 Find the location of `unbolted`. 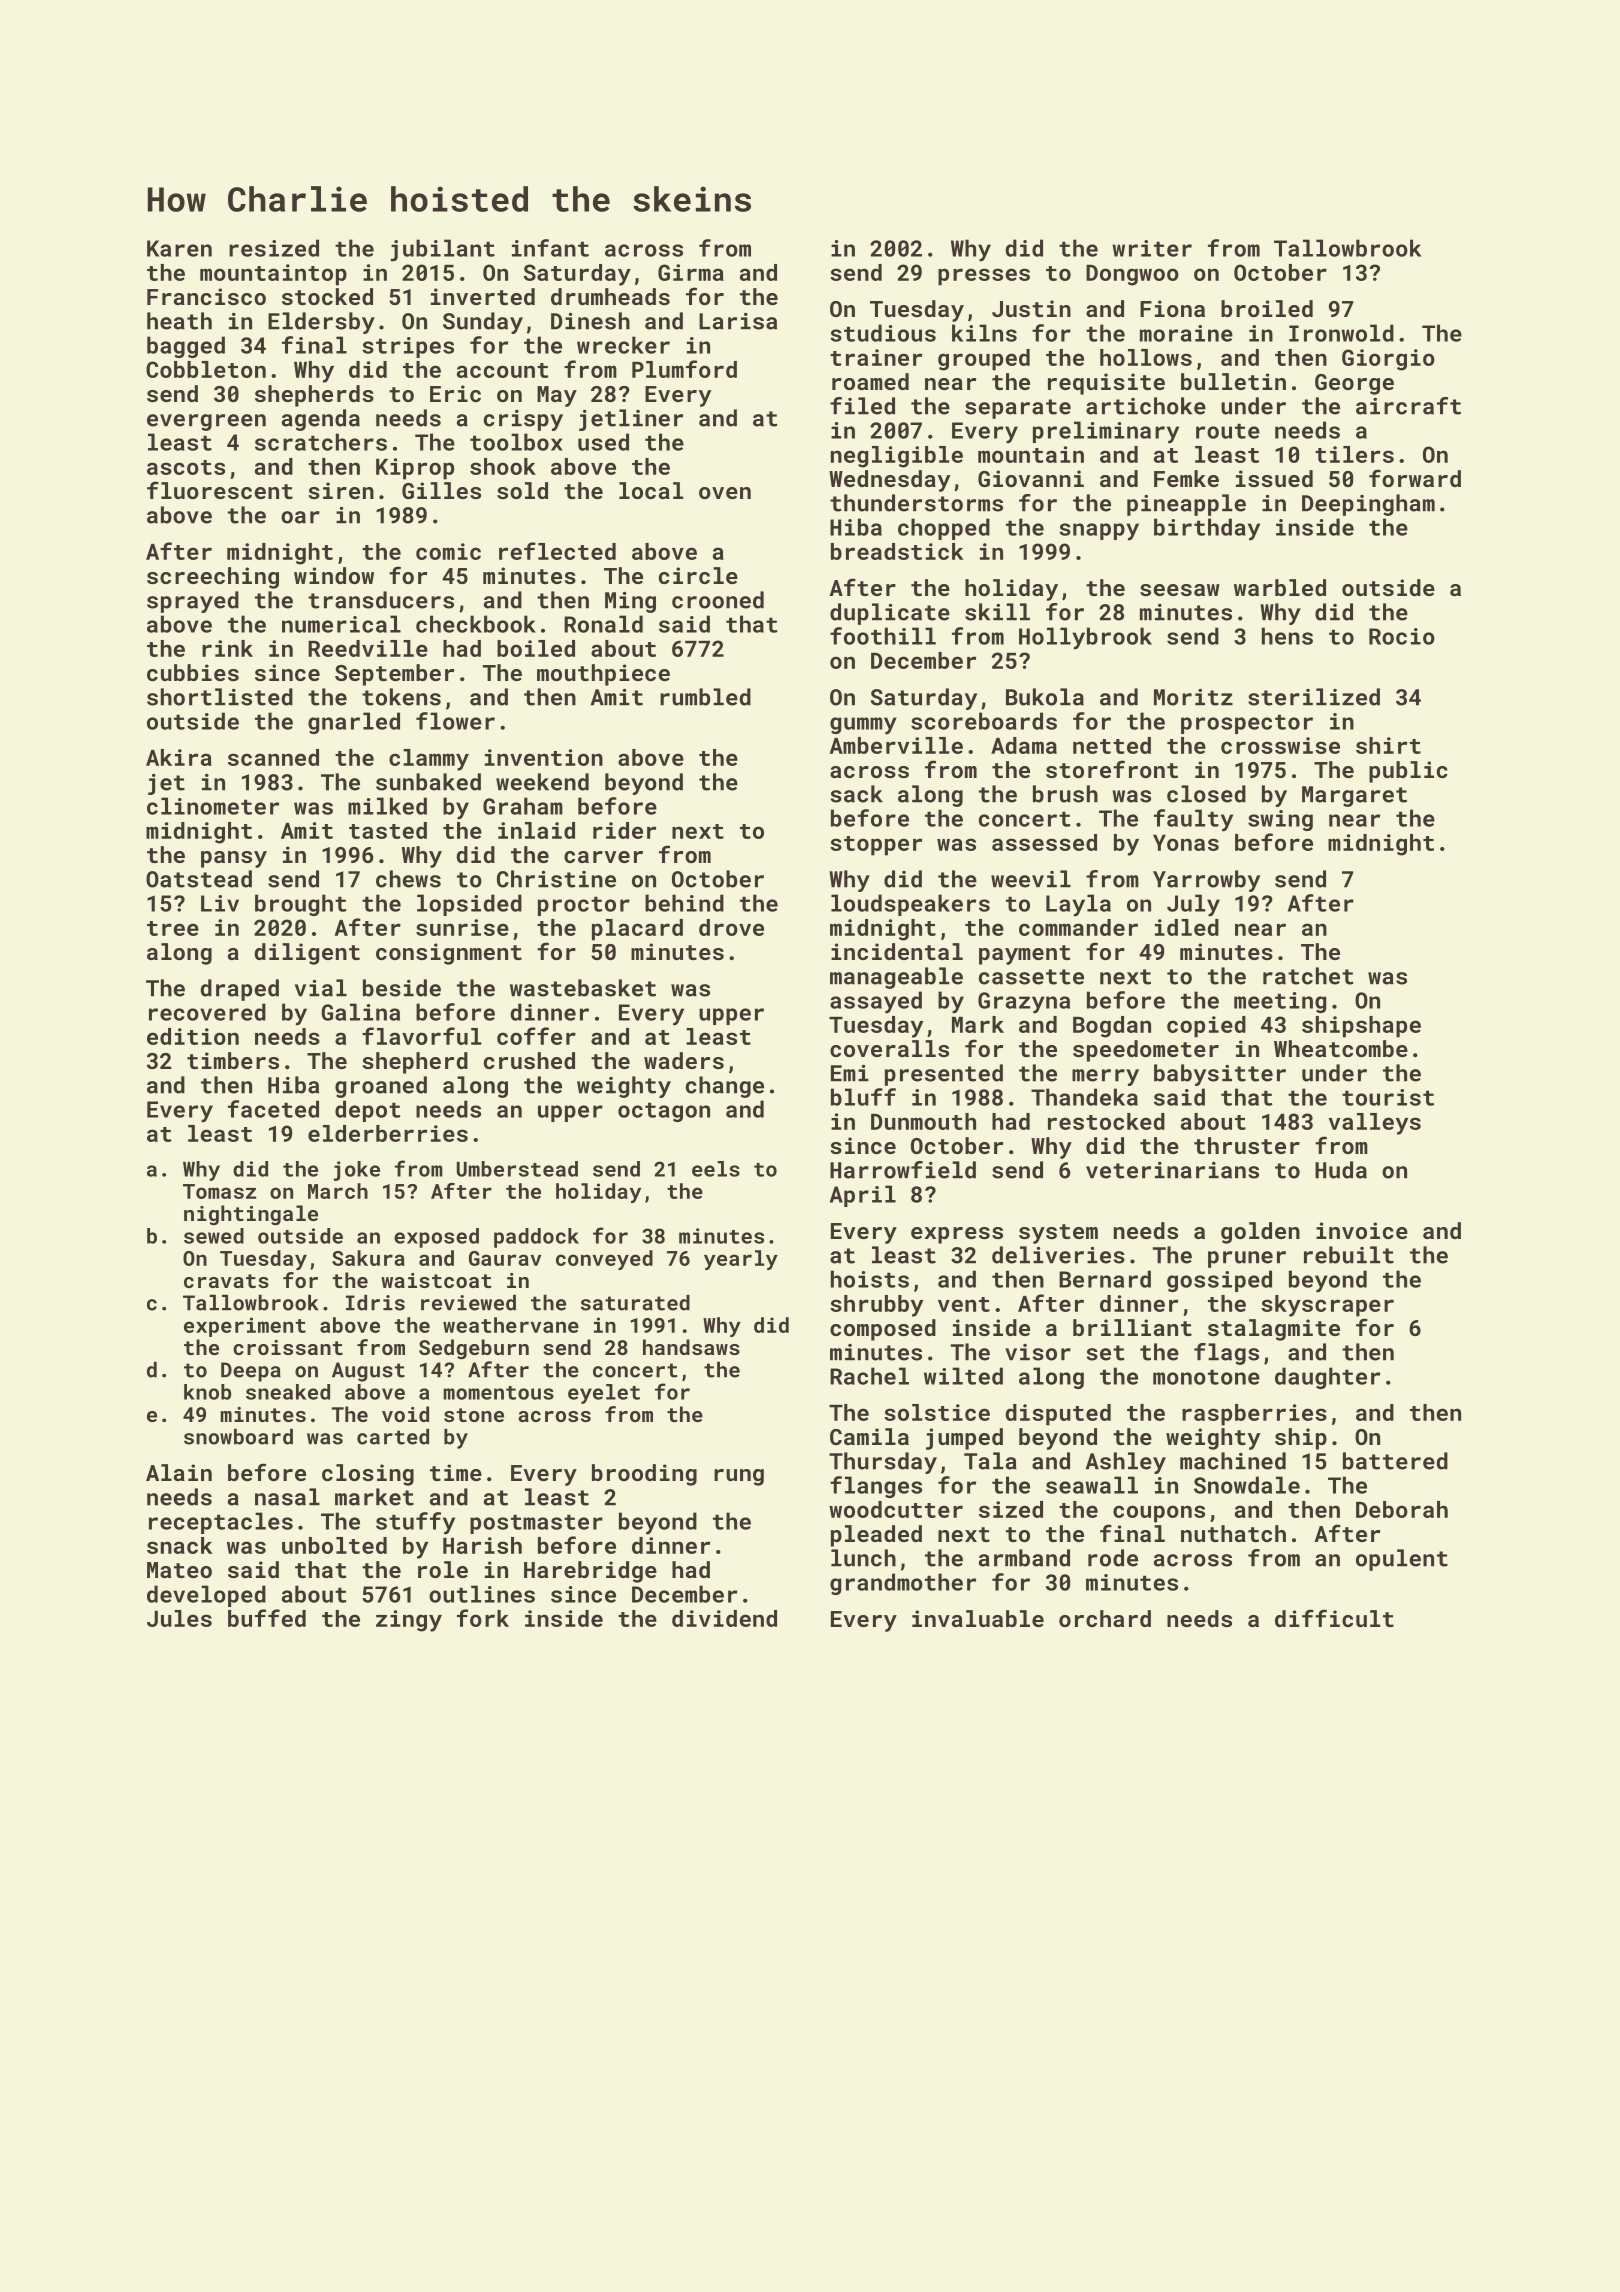

unbolted is located at coordinates (334, 1545).
